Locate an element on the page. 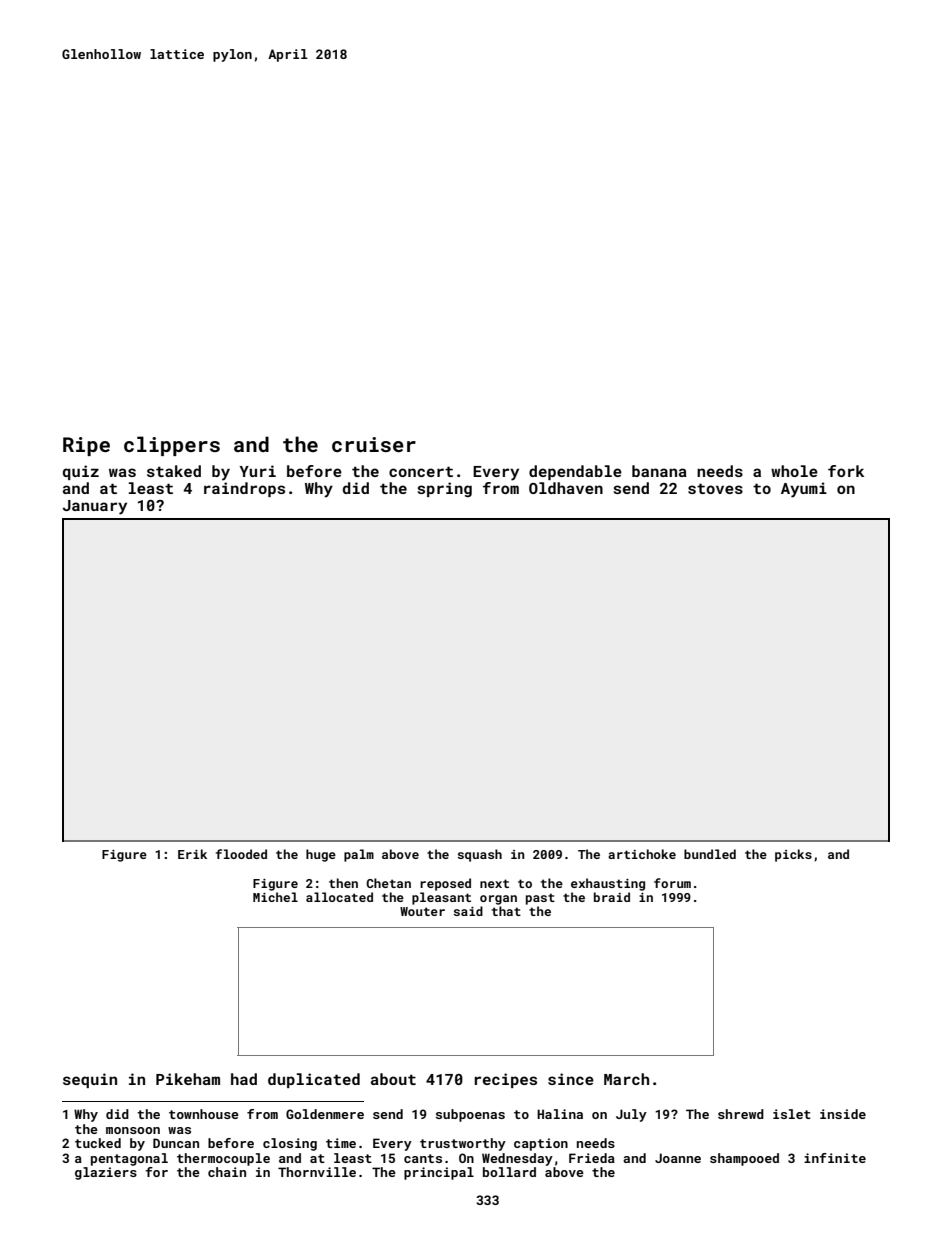 The image size is (952, 1233). whole is located at coordinates (794, 471).
